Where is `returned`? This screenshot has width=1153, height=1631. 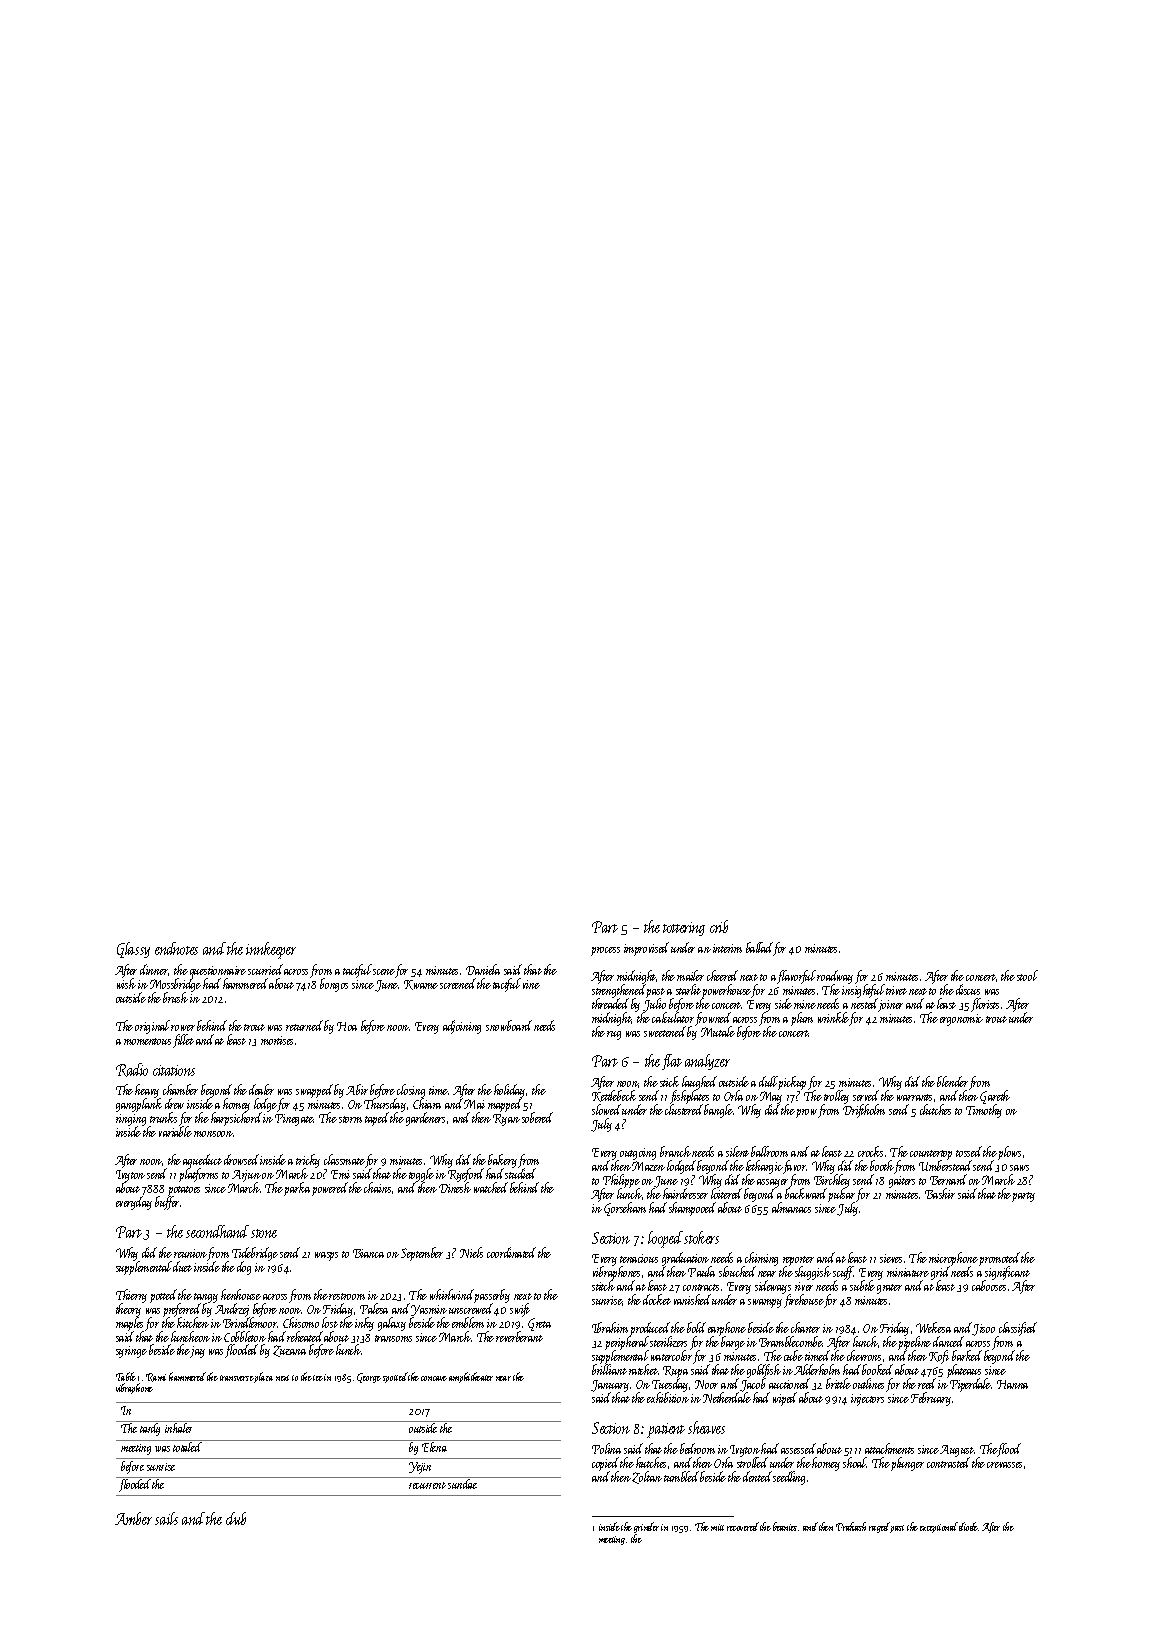
returned is located at coordinates (304, 1025).
